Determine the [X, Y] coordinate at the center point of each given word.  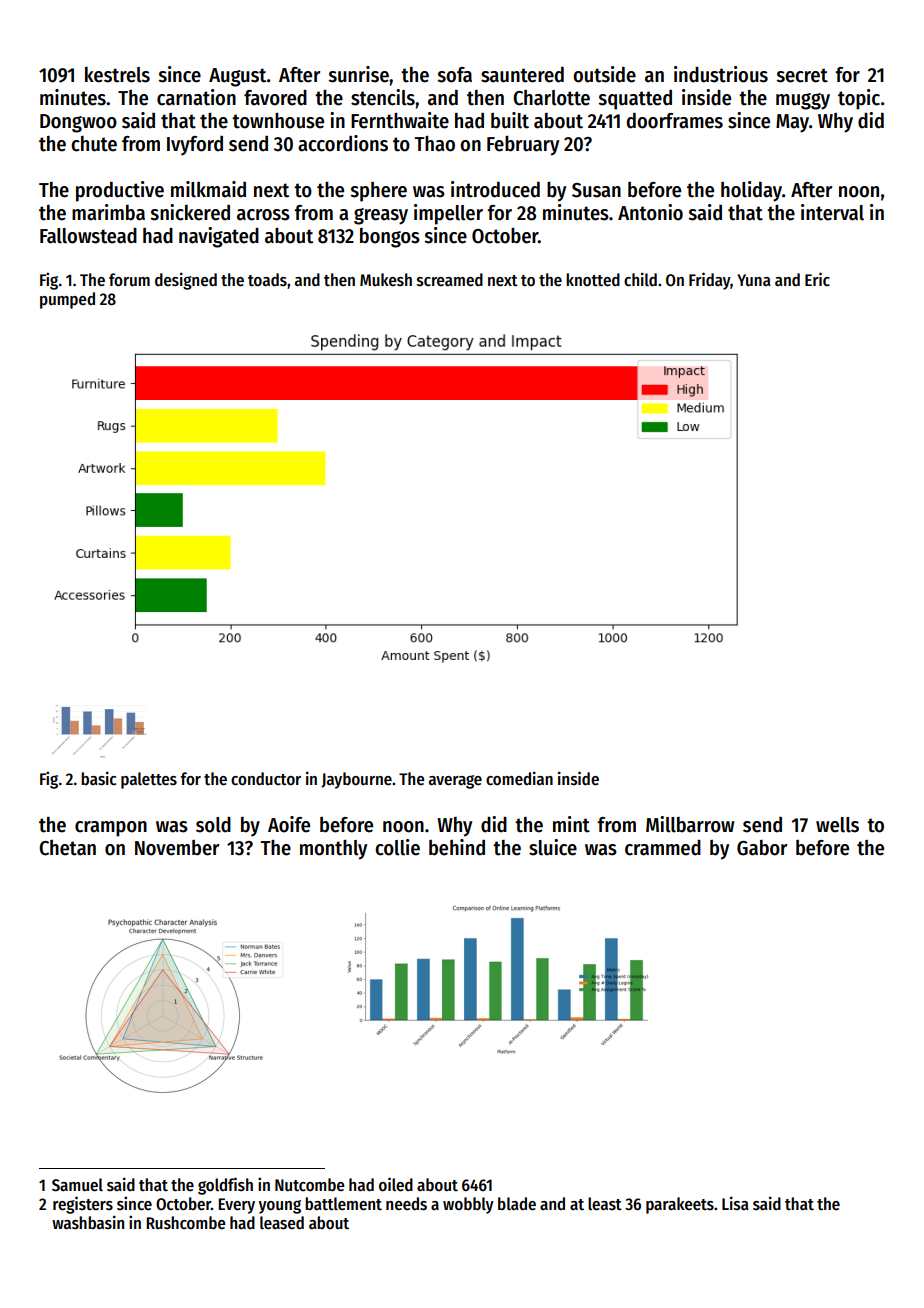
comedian [519, 778]
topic [859, 99]
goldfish [225, 1186]
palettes [149, 780]
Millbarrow [690, 824]
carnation [196, 97]
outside [604, 74]
